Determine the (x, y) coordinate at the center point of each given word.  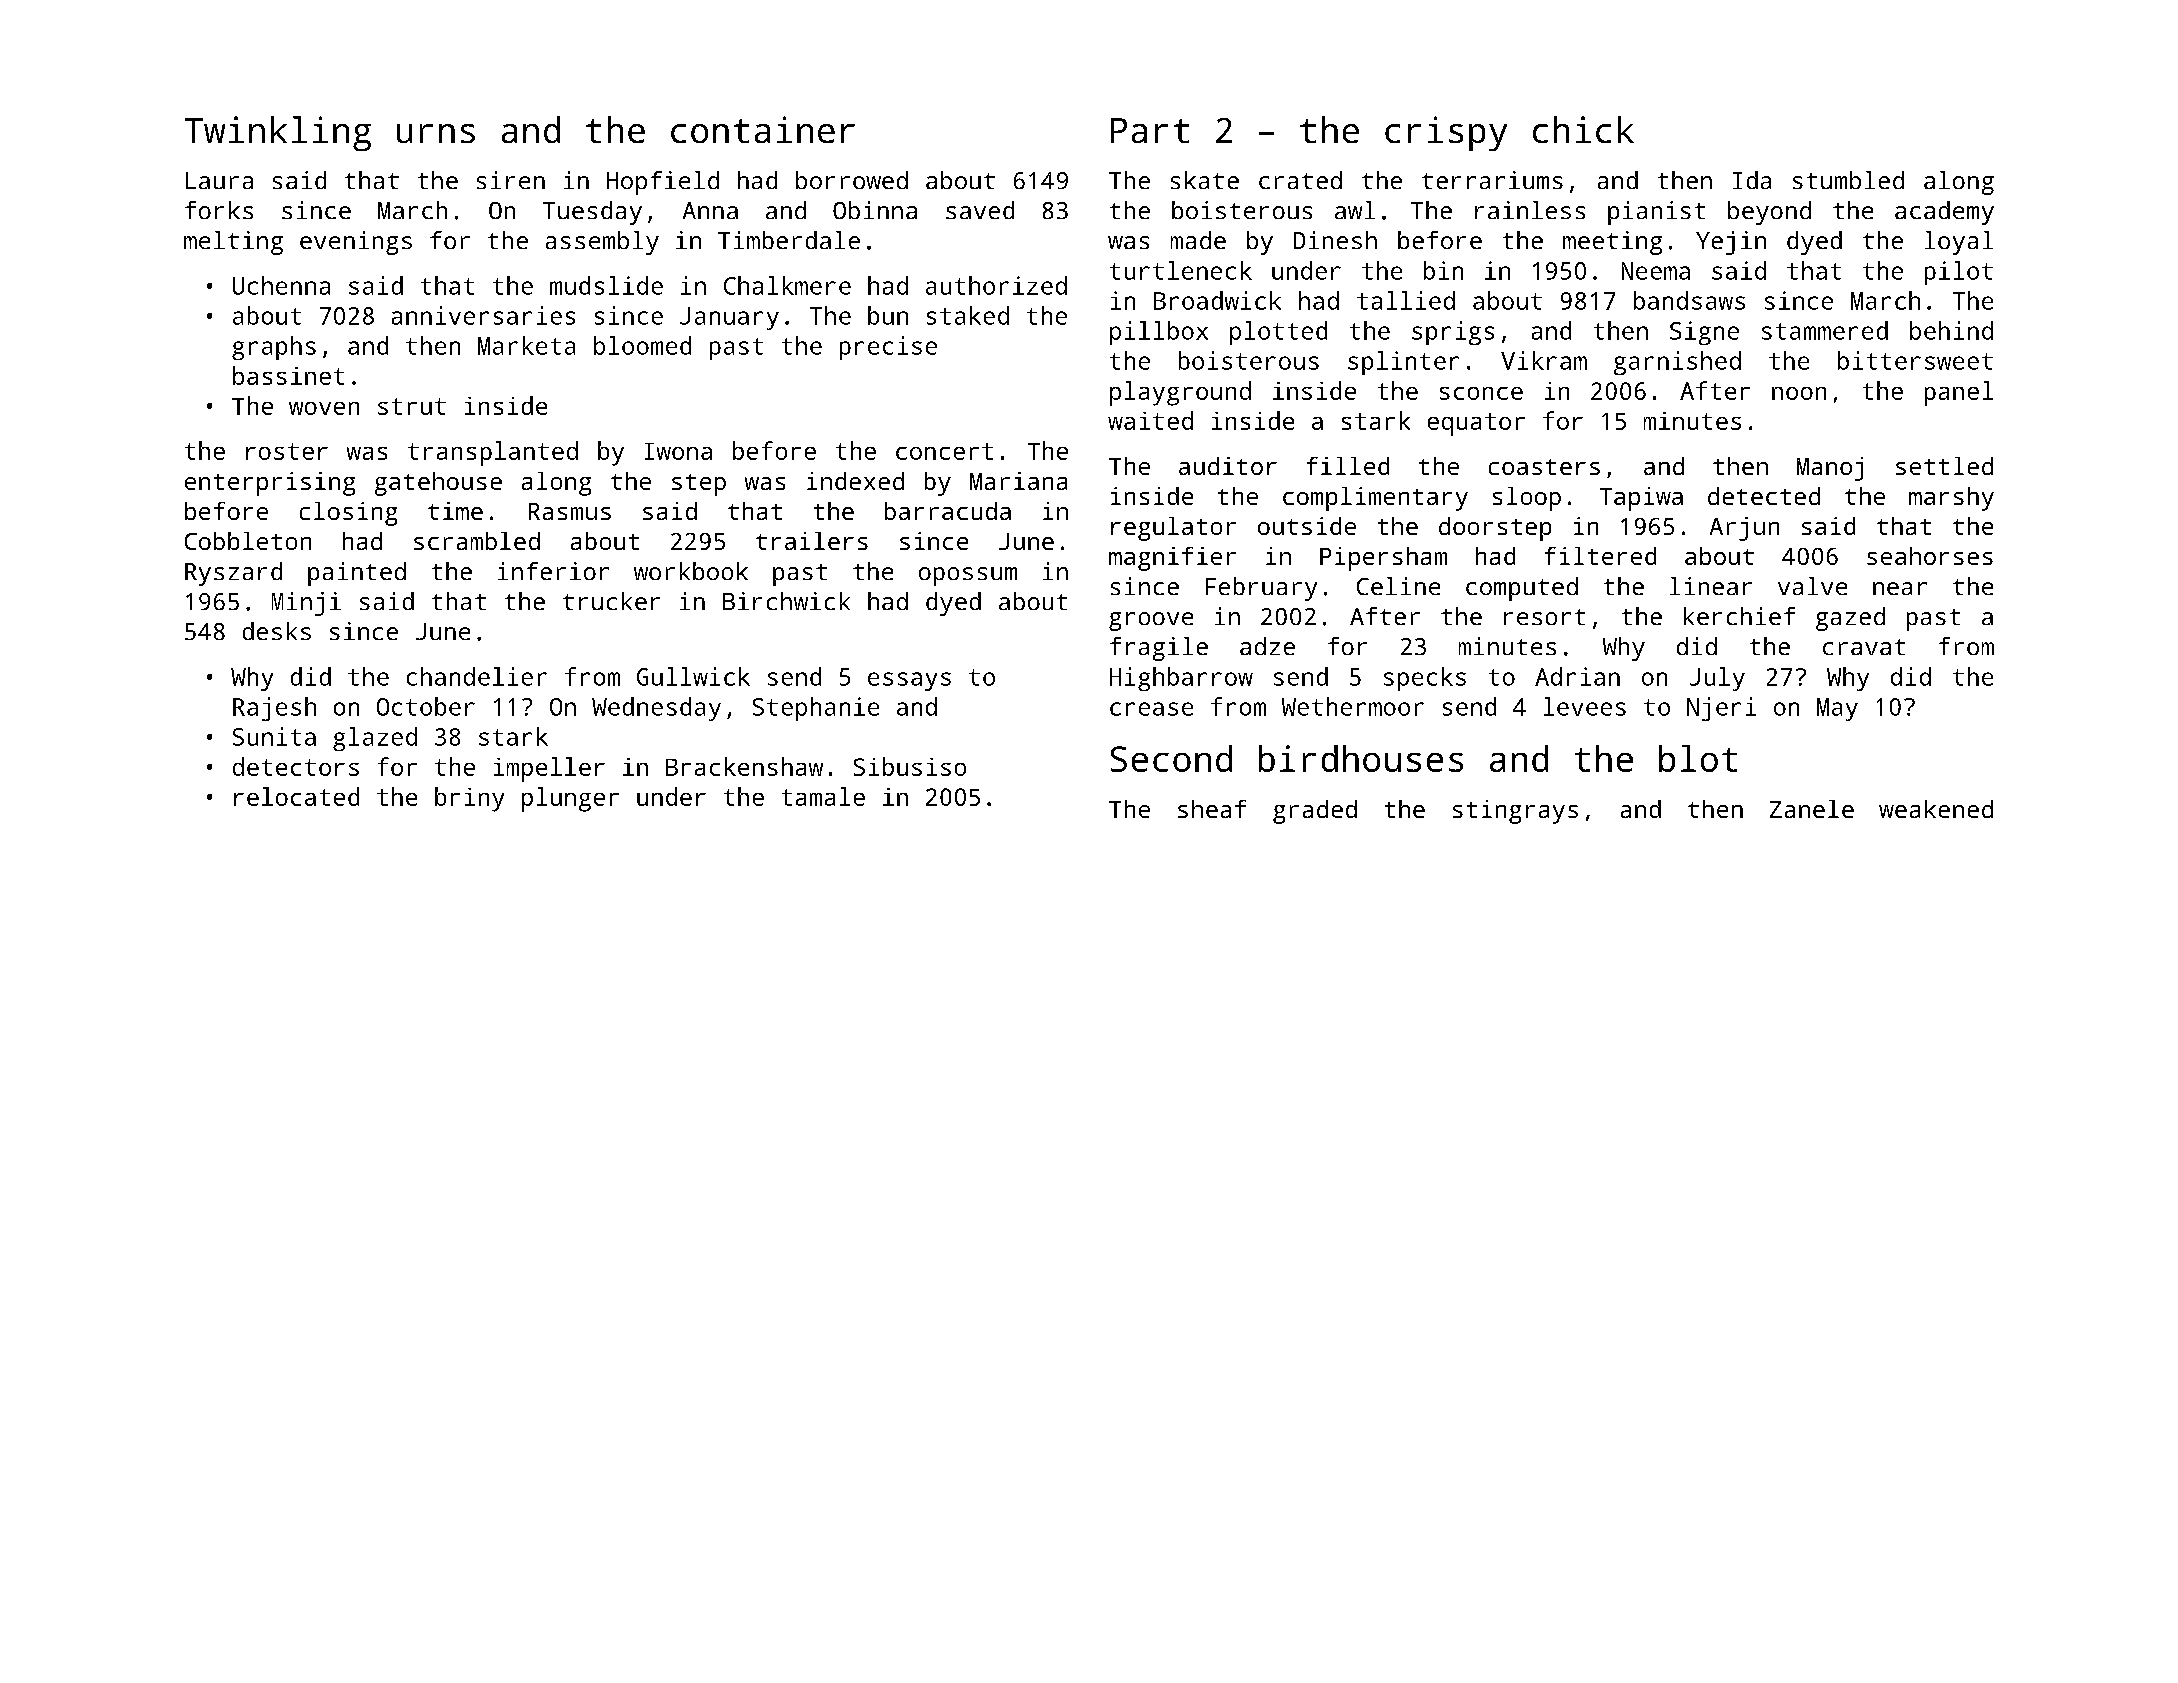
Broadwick (1217, 300)
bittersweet (1915, 360)
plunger (570, 799)
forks (219, 210)
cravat (1864, 647)
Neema (1656, 271)
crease (1151, 709)
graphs (274, 348)
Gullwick (693, 676)
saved (980, 210)
